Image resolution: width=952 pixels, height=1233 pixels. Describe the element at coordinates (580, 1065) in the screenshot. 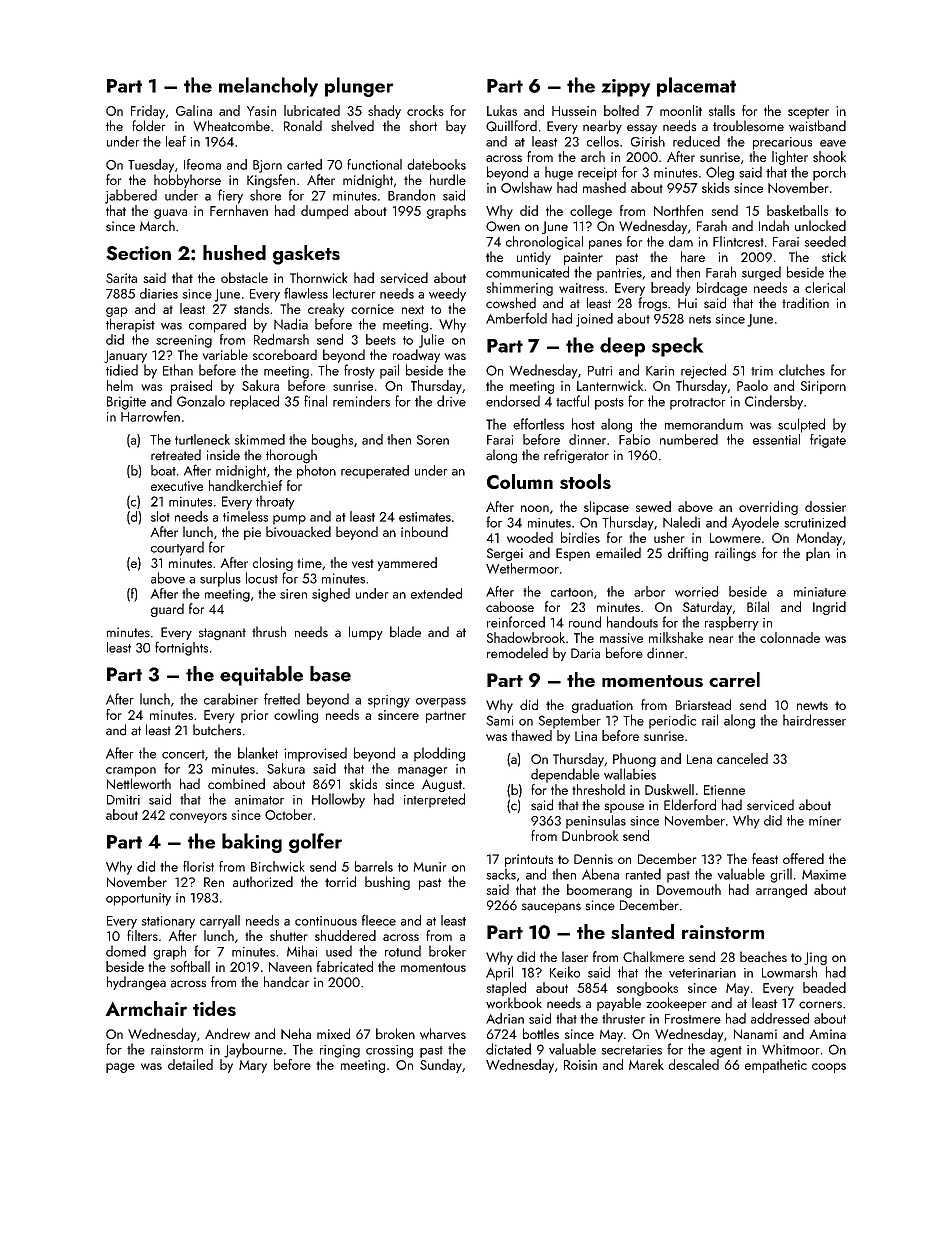

I see `Roisin` at that location.
